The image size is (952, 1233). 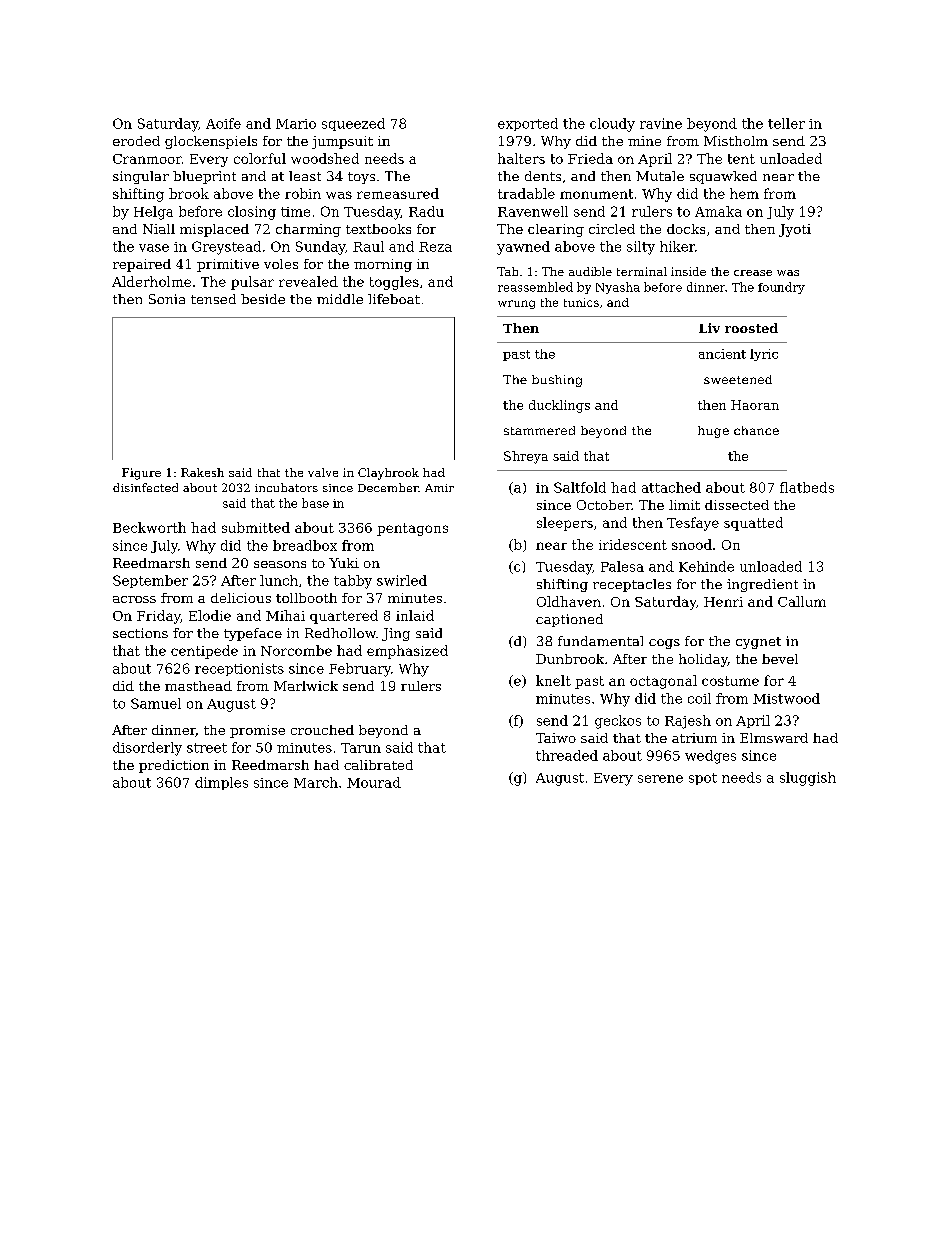 I want to click on disinfected, so click(x=145, y=487).
